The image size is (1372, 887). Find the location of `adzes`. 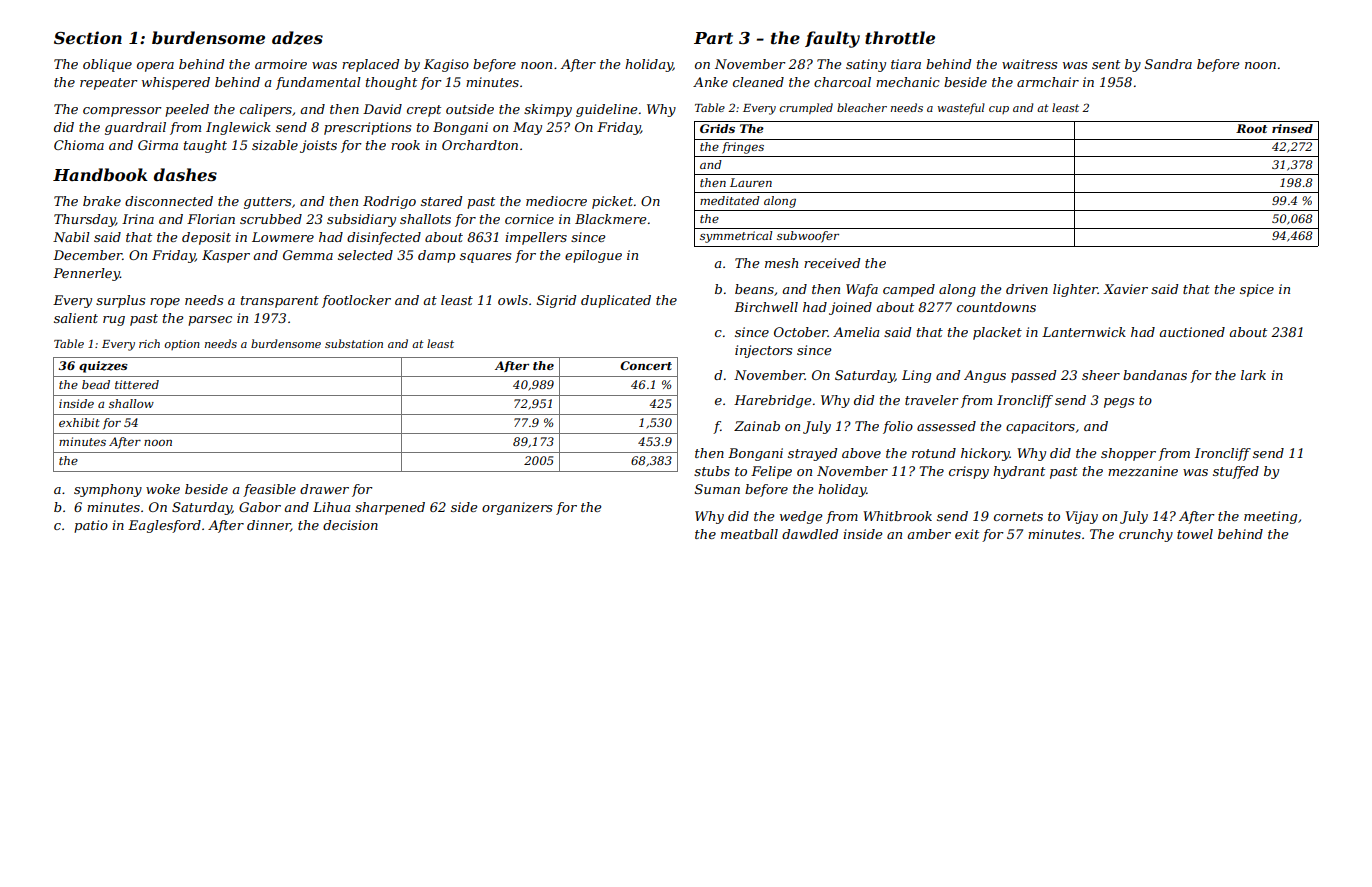

adzes is located at coordinates (297, 38).
